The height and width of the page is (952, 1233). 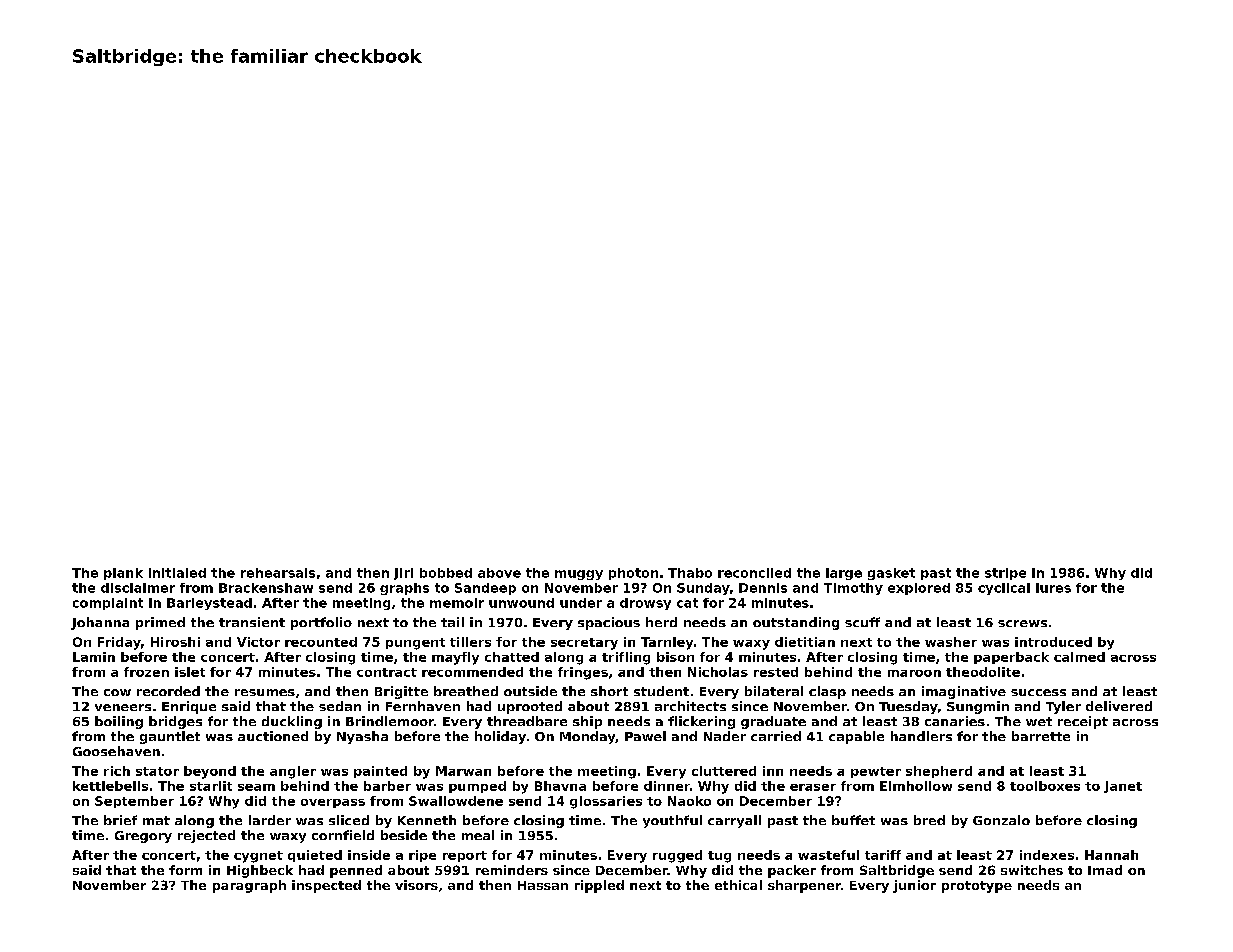 What do you see at coordinates (260, 871) in the page?
I see `Highbeck` at bounding box center [260, 871].
